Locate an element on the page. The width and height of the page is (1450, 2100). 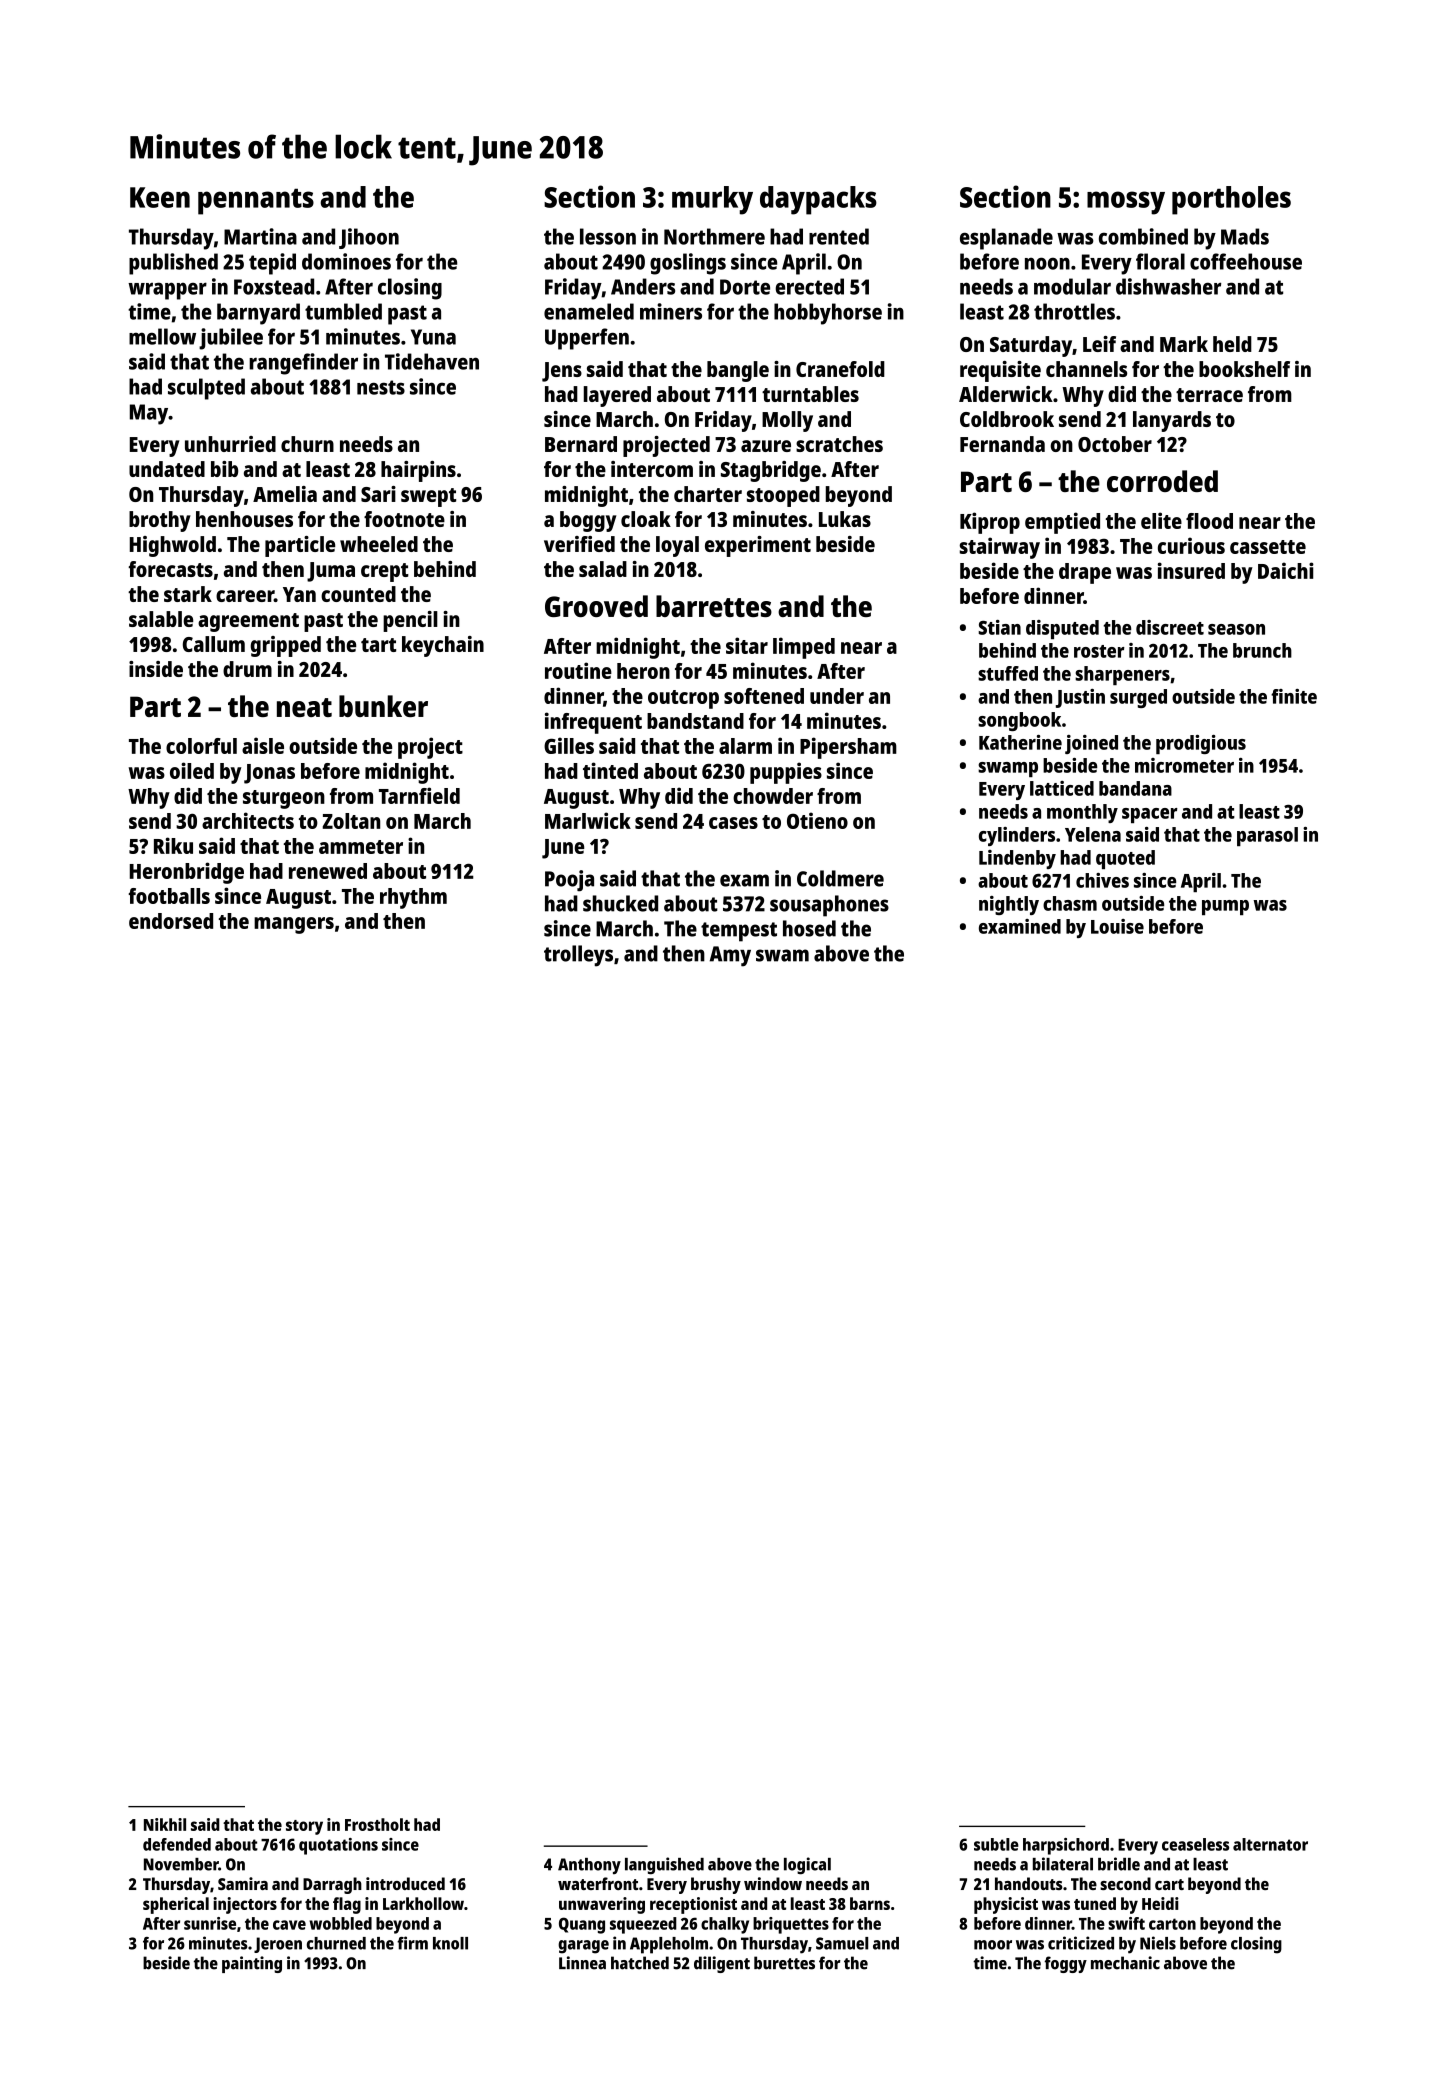
sturgeon is located at coordinates (284, 799).
